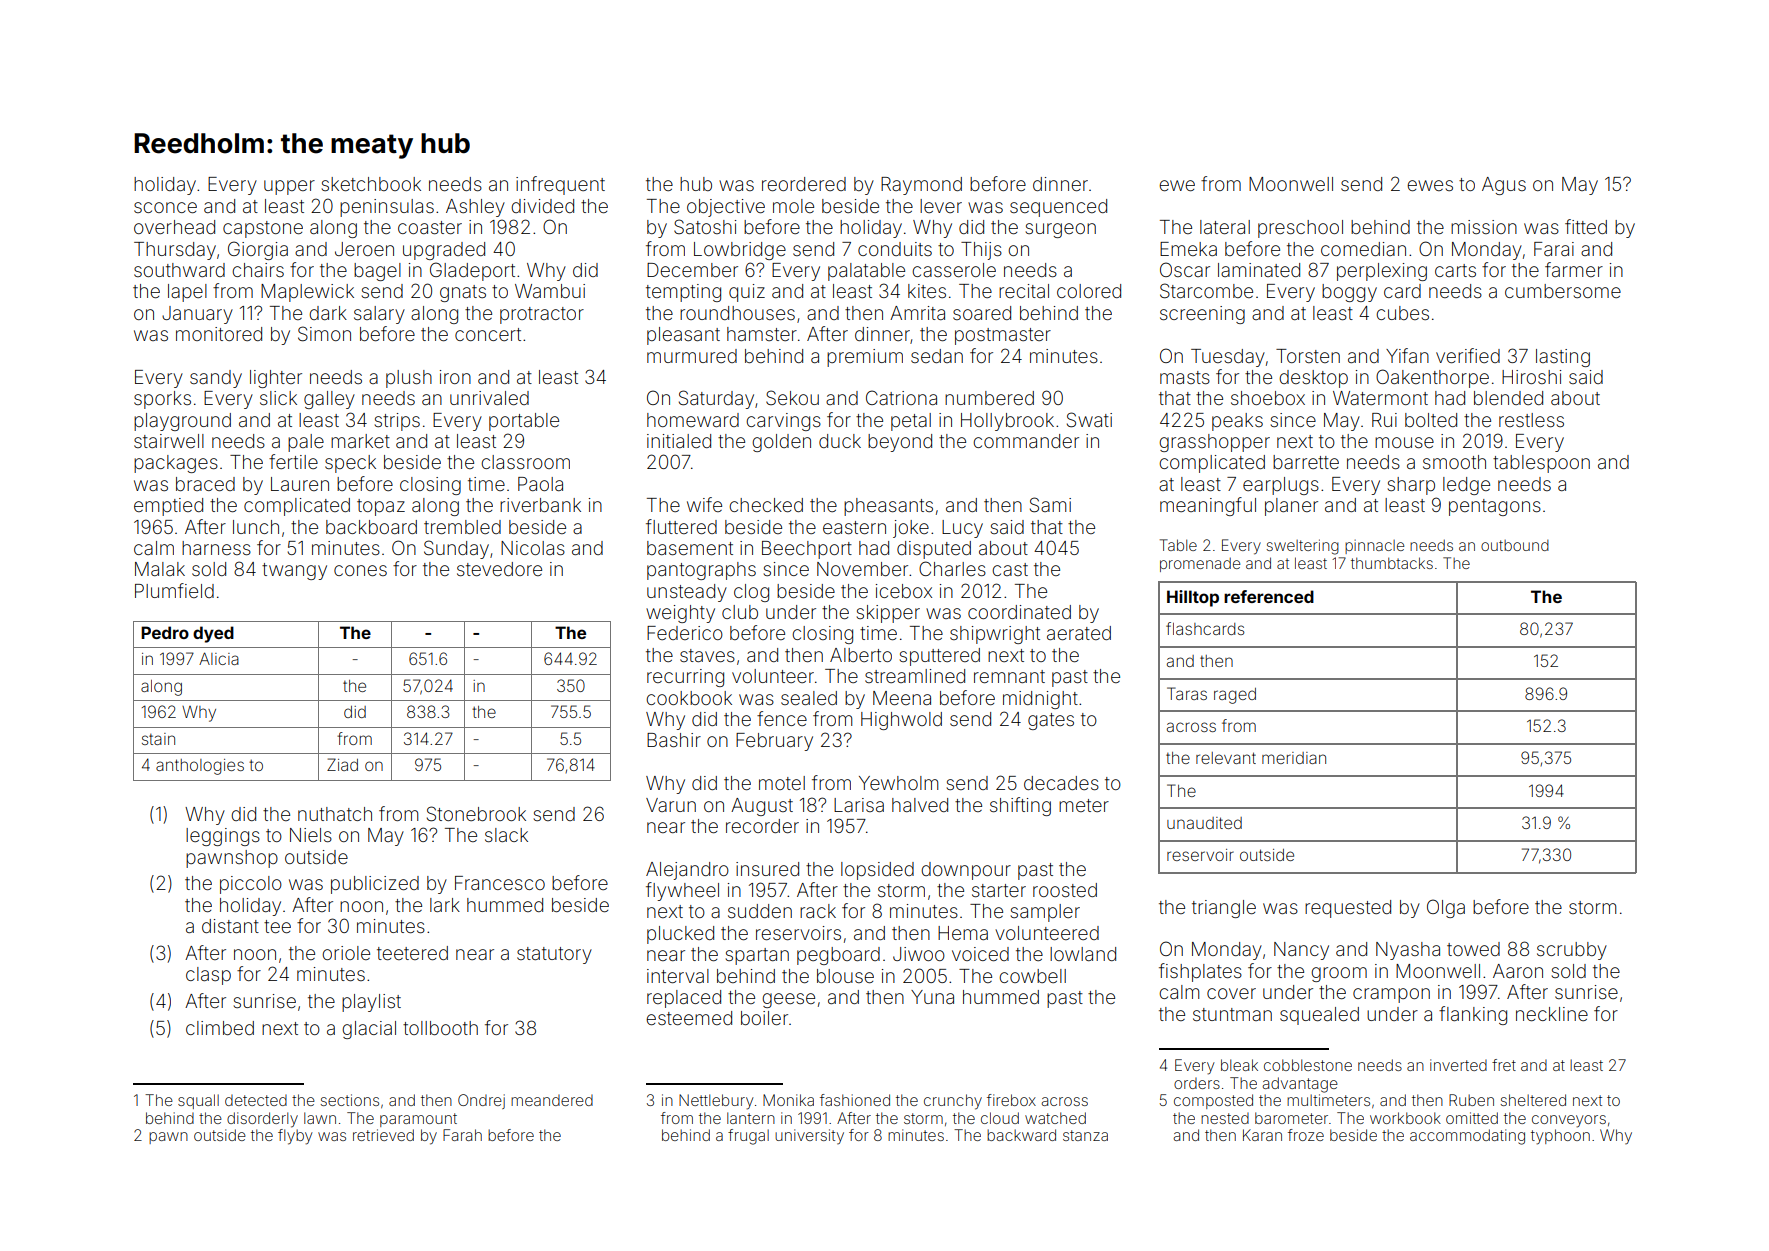 The image size is (1769, 1251). I want to click on triangle, so click(1224, 909).
